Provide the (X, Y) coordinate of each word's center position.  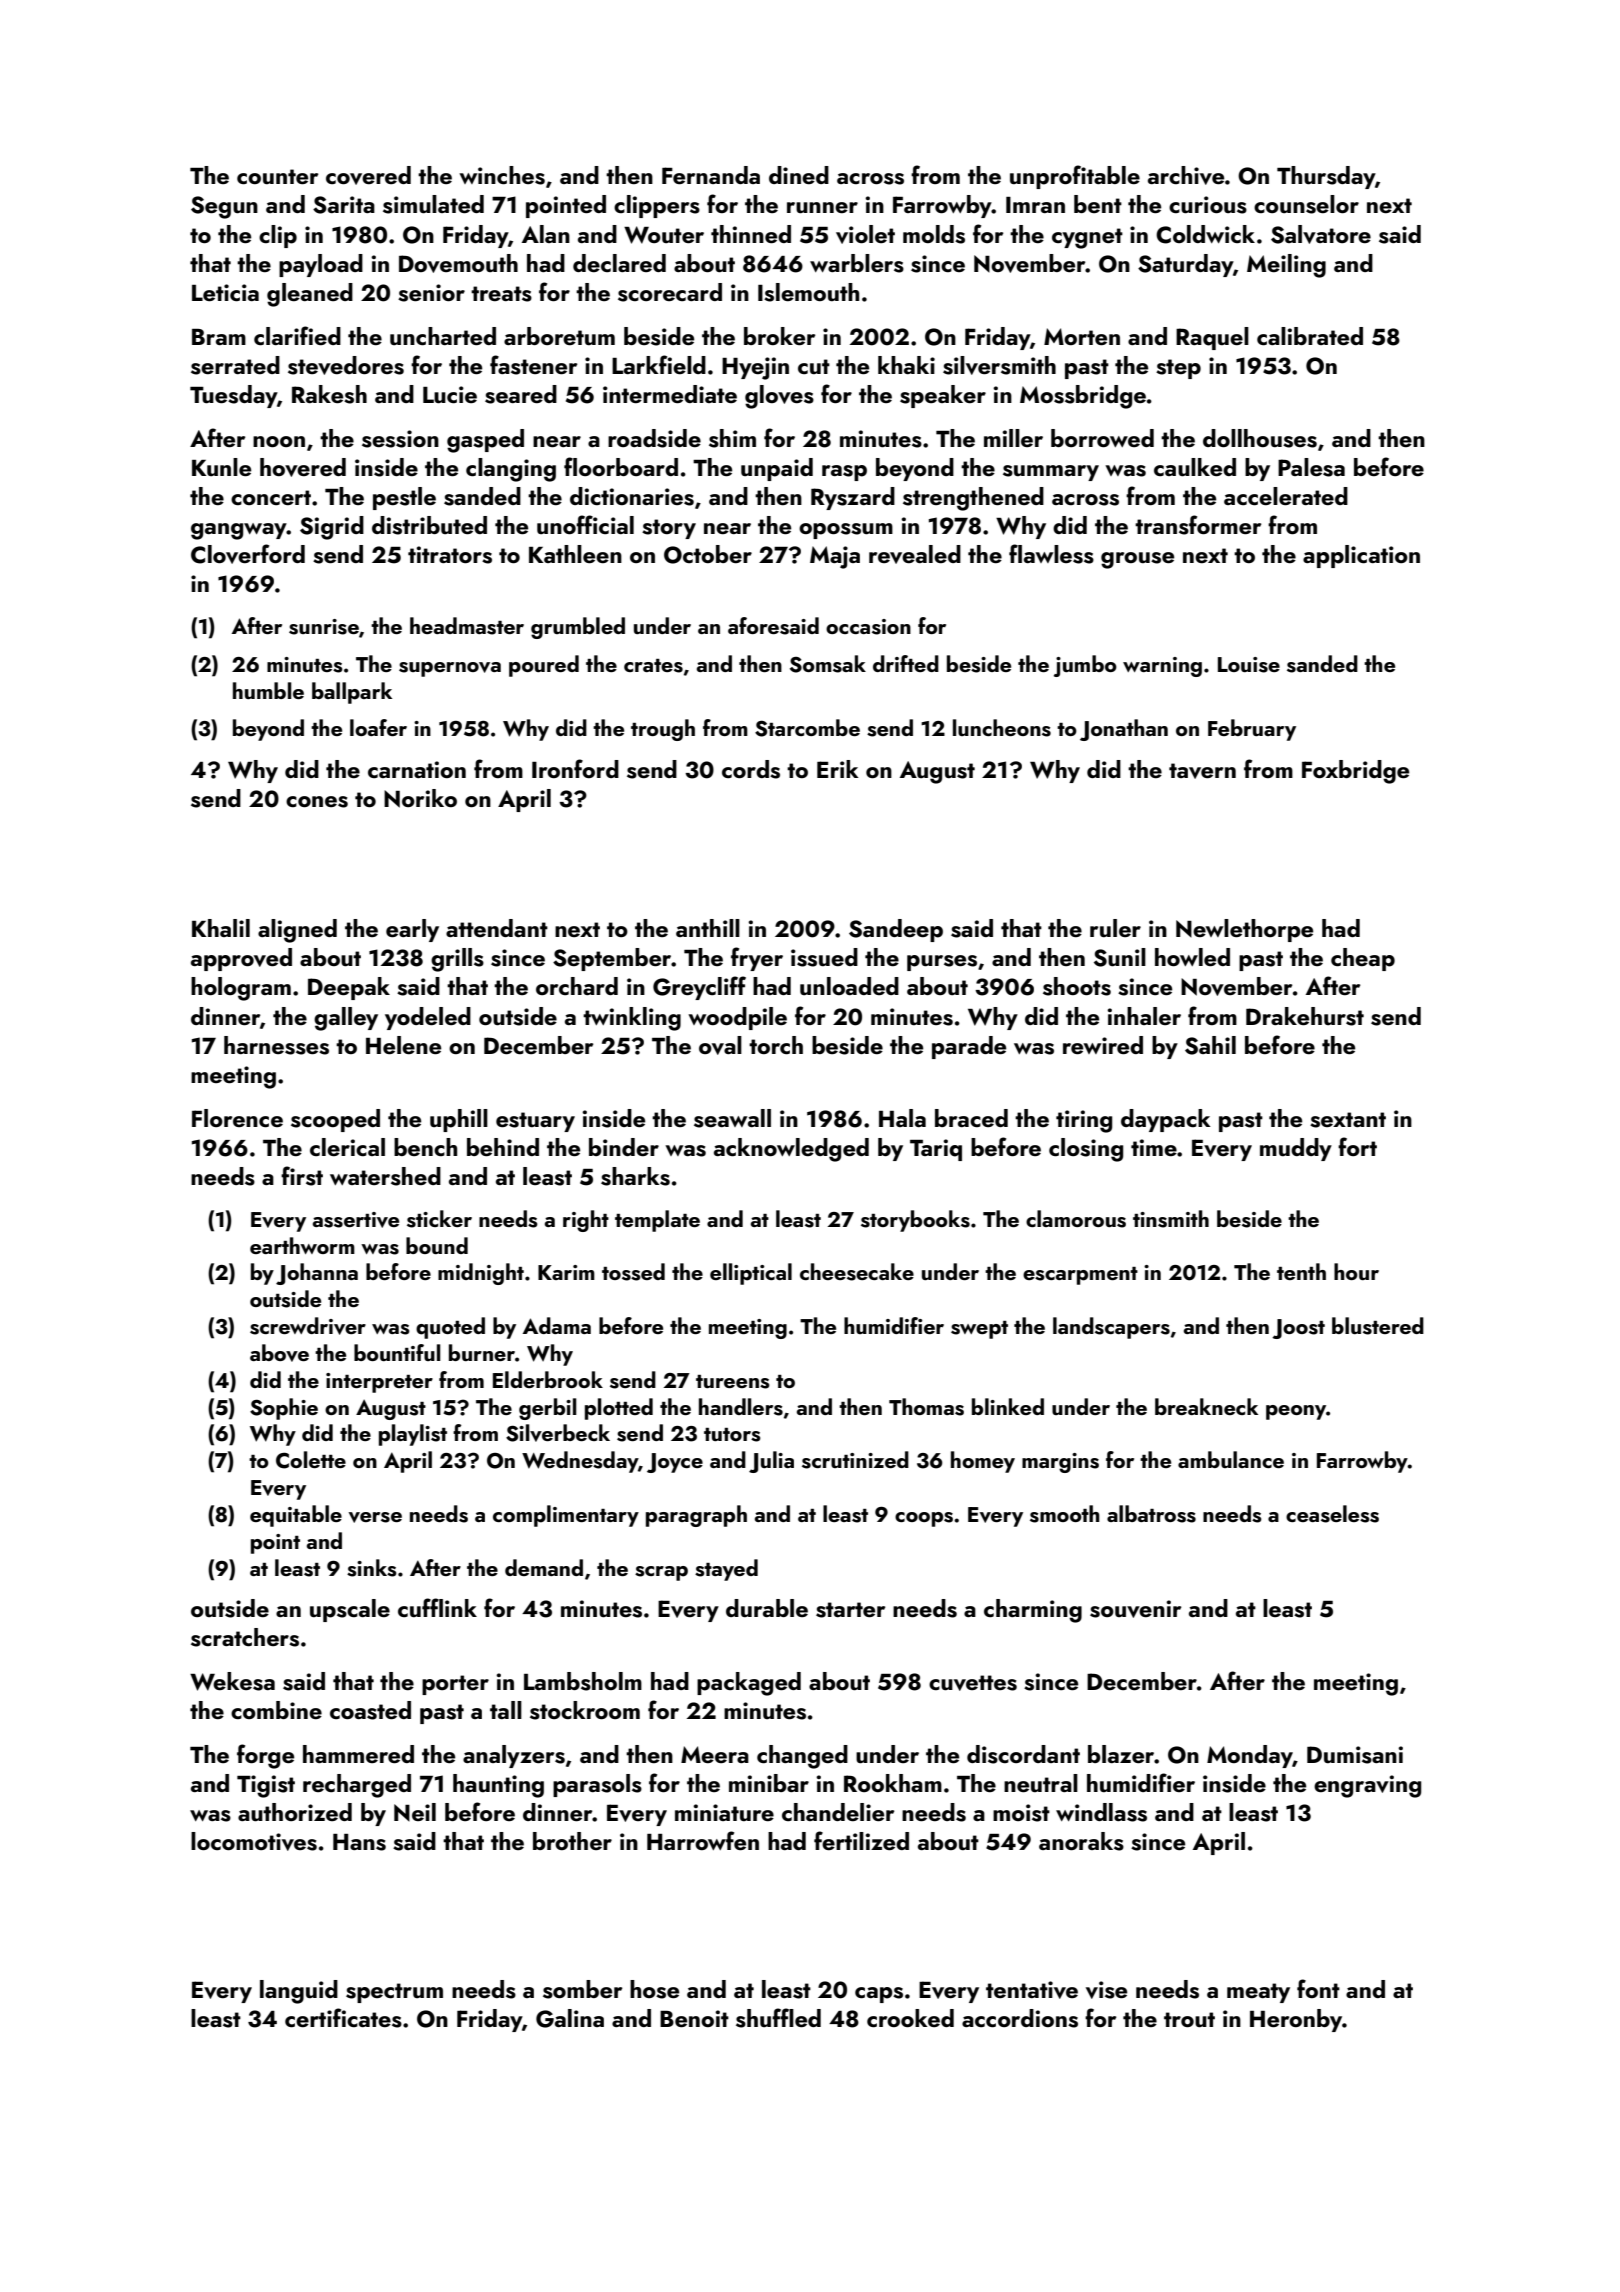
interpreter (379, 1383)
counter (277, 176)
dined (799, 175)
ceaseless (1332, 1514)
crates (653, 666)
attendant (497, 928)
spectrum (394, 1993)
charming (1033, 1611)
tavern (1202, 771)
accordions (1020, 2018)
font (1318, 1988)
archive (1186, 175)
